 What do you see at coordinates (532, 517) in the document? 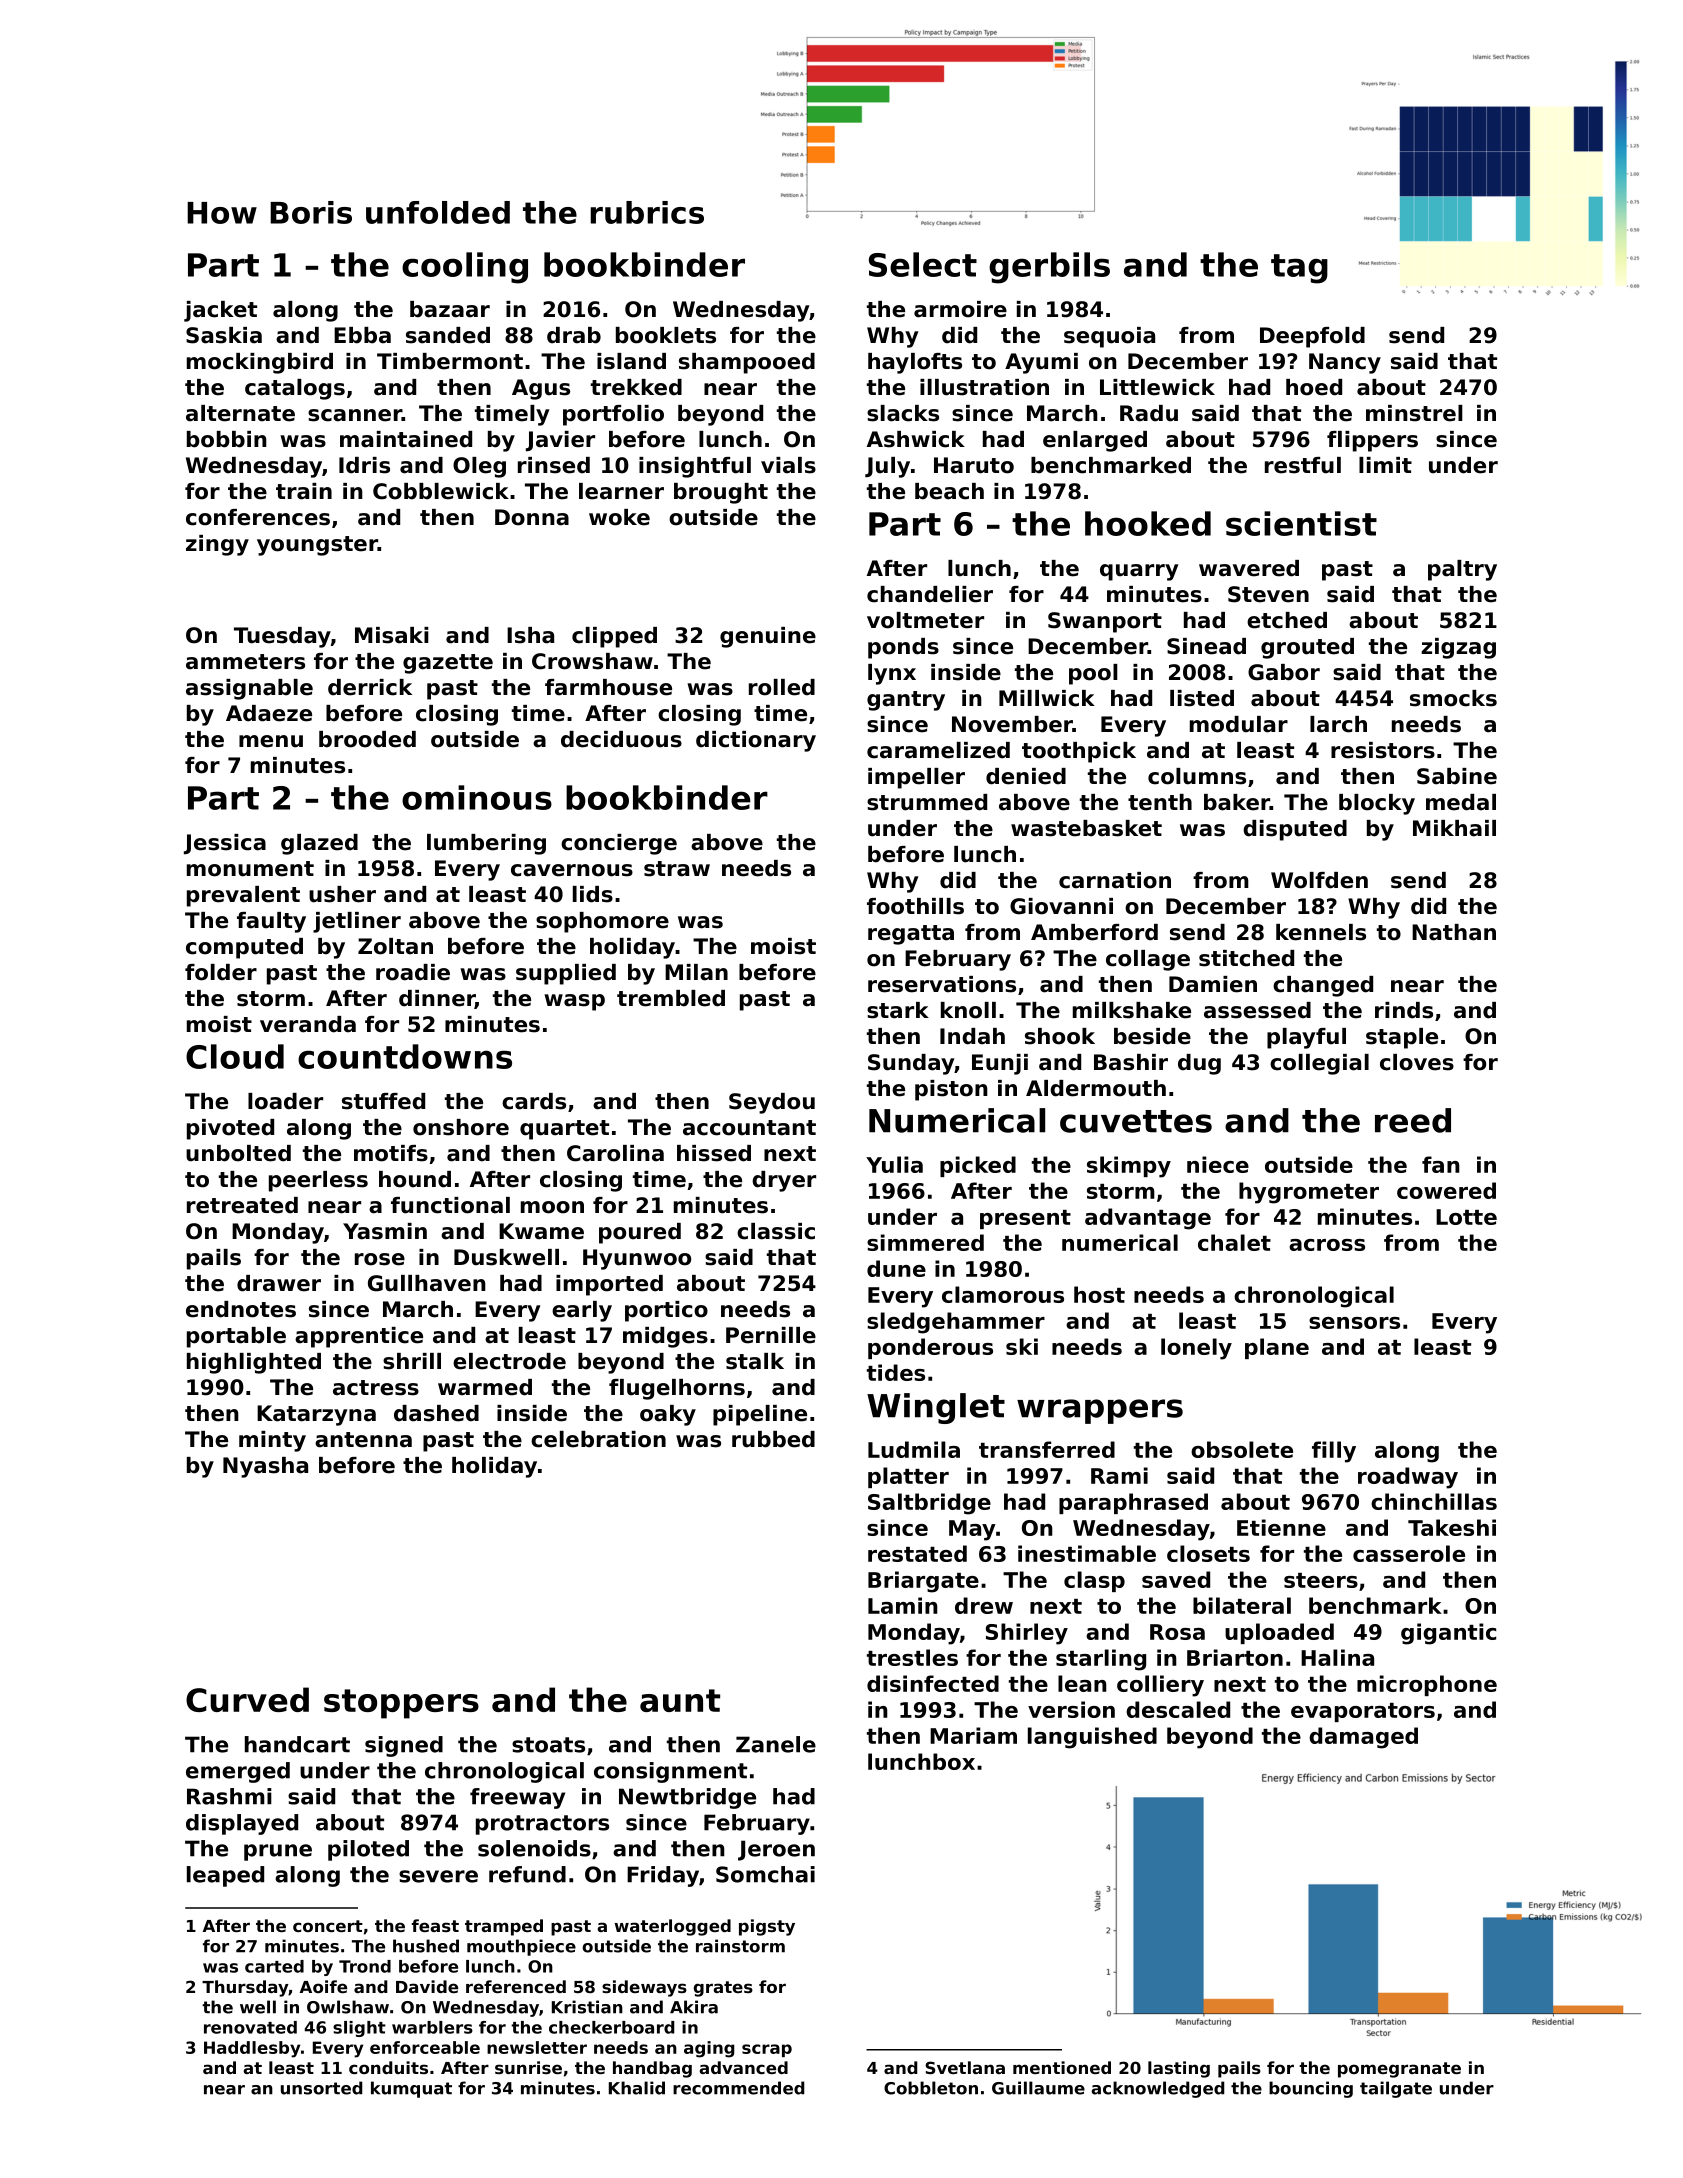
I see `Donna` at bounding box center [532, 517].
